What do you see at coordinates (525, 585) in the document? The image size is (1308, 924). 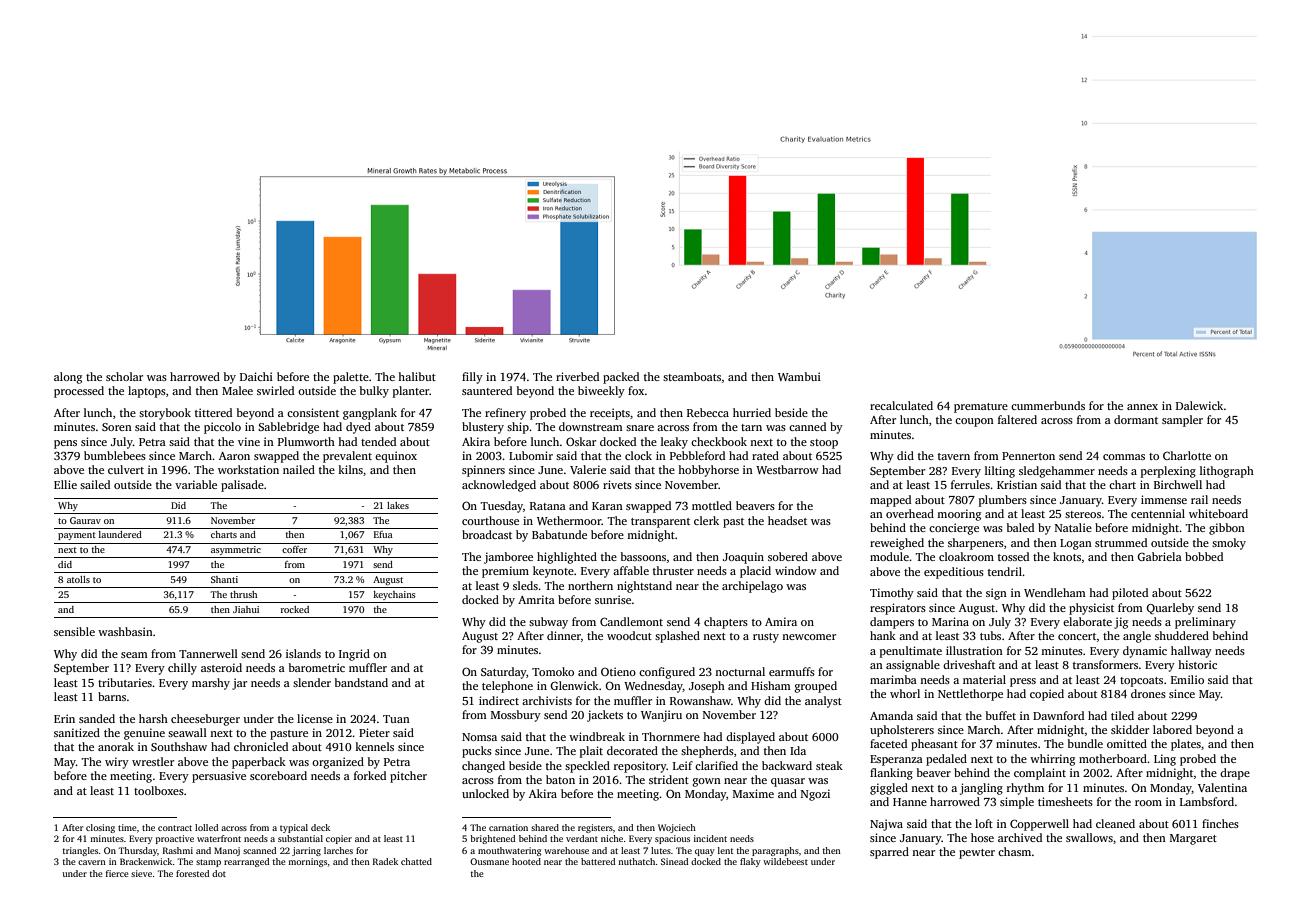 I see `sleds` at bounding box center [525, 585].
